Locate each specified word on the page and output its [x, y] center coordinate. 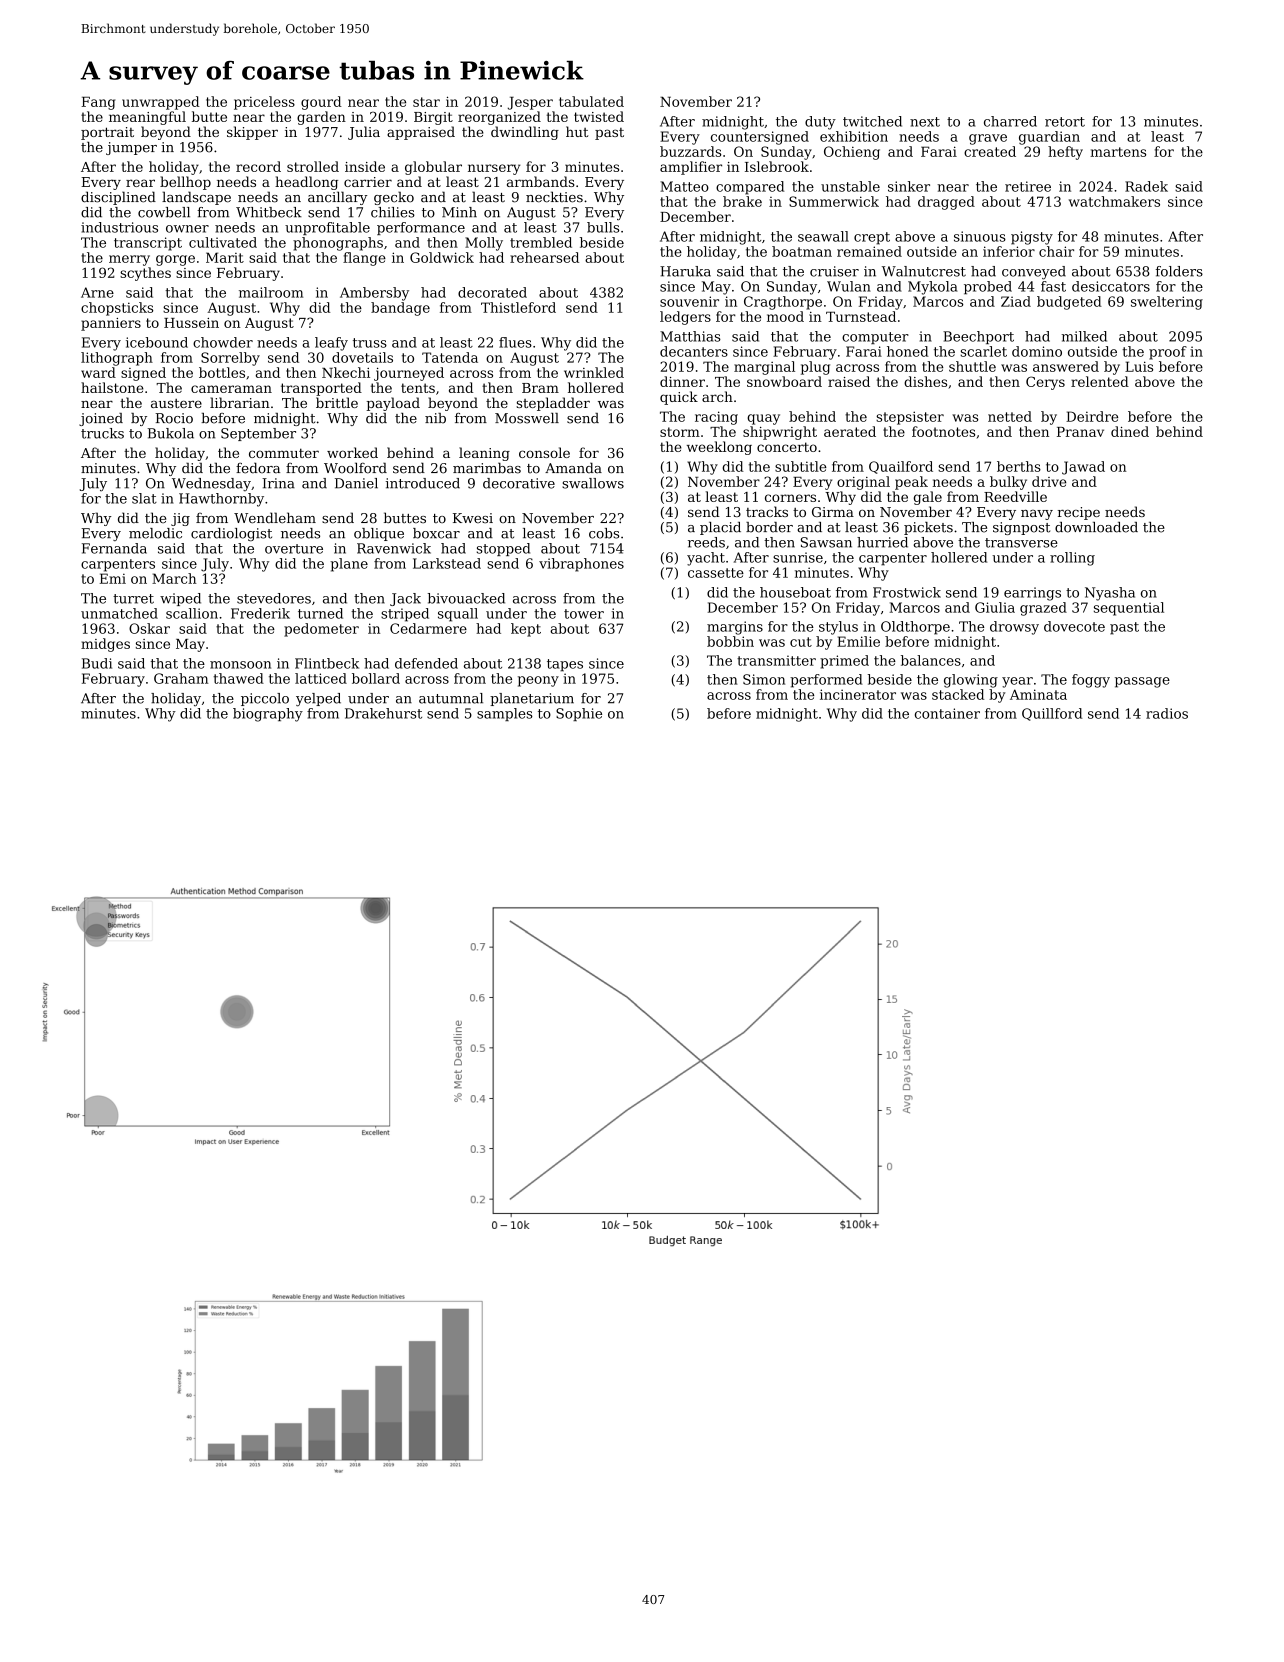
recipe [1079, 513]
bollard [376, 678]
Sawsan [826, 542]
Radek [1146, 186]
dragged [946, 203]
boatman [802, 251]
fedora [258, 468]
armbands [541, 181]
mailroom [271, 292]
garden [321, 118]
